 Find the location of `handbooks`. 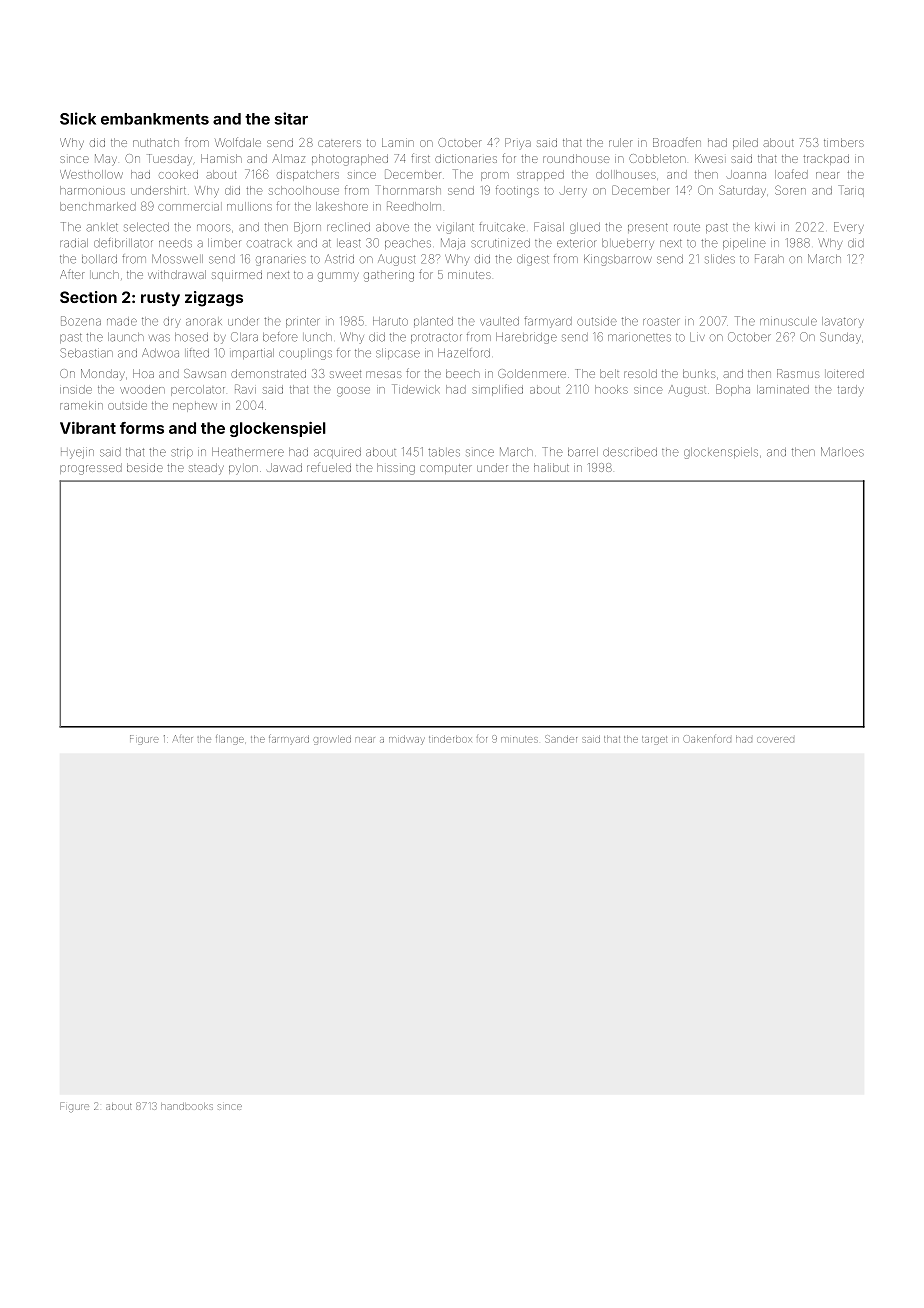

handbooks is located at coordinates (187, 1106).
